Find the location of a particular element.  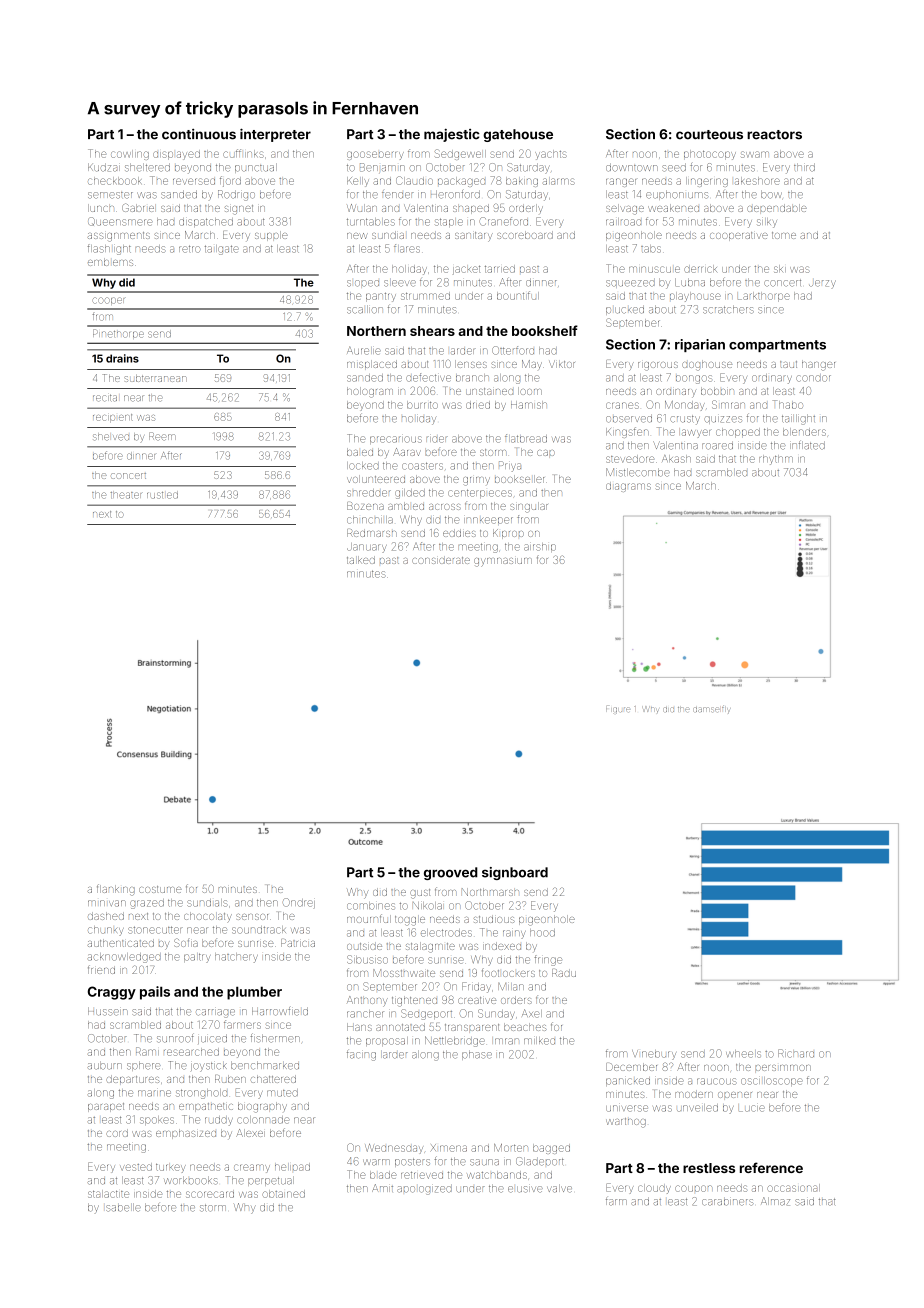

Jerzy is located at coordinates (822, 283).
